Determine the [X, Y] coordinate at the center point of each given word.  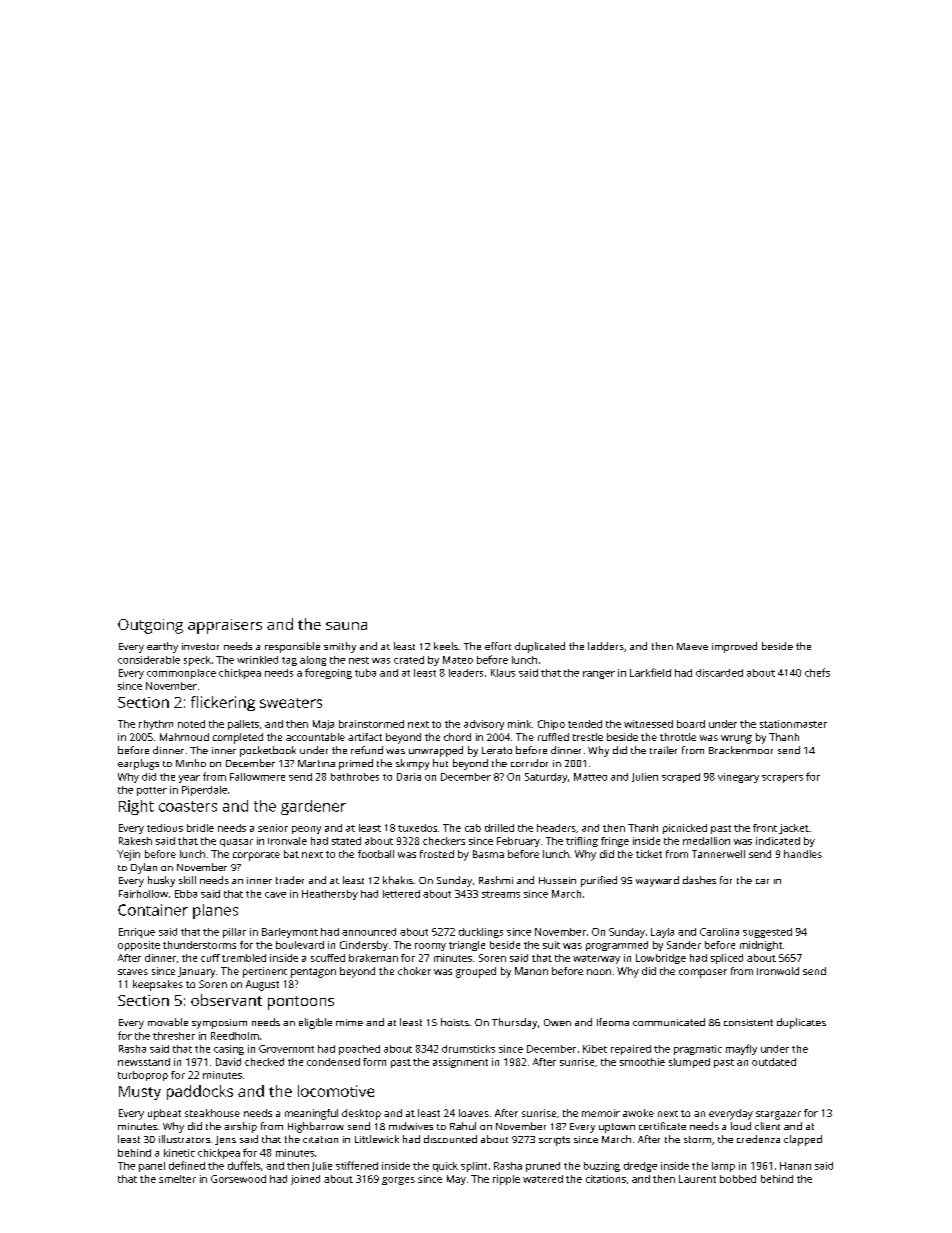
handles [803, 854]
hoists [455, 1022]
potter [152, 791]
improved [734, 647]
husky [161, 881]
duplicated [540, 647]
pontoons [301, 1003]
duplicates [801, 1023]
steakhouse [212, 1113]
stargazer [778, 1115]
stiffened [357, 1165]
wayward [657, 881]
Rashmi [496, 880]
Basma [488, 854]
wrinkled [257, 660]
